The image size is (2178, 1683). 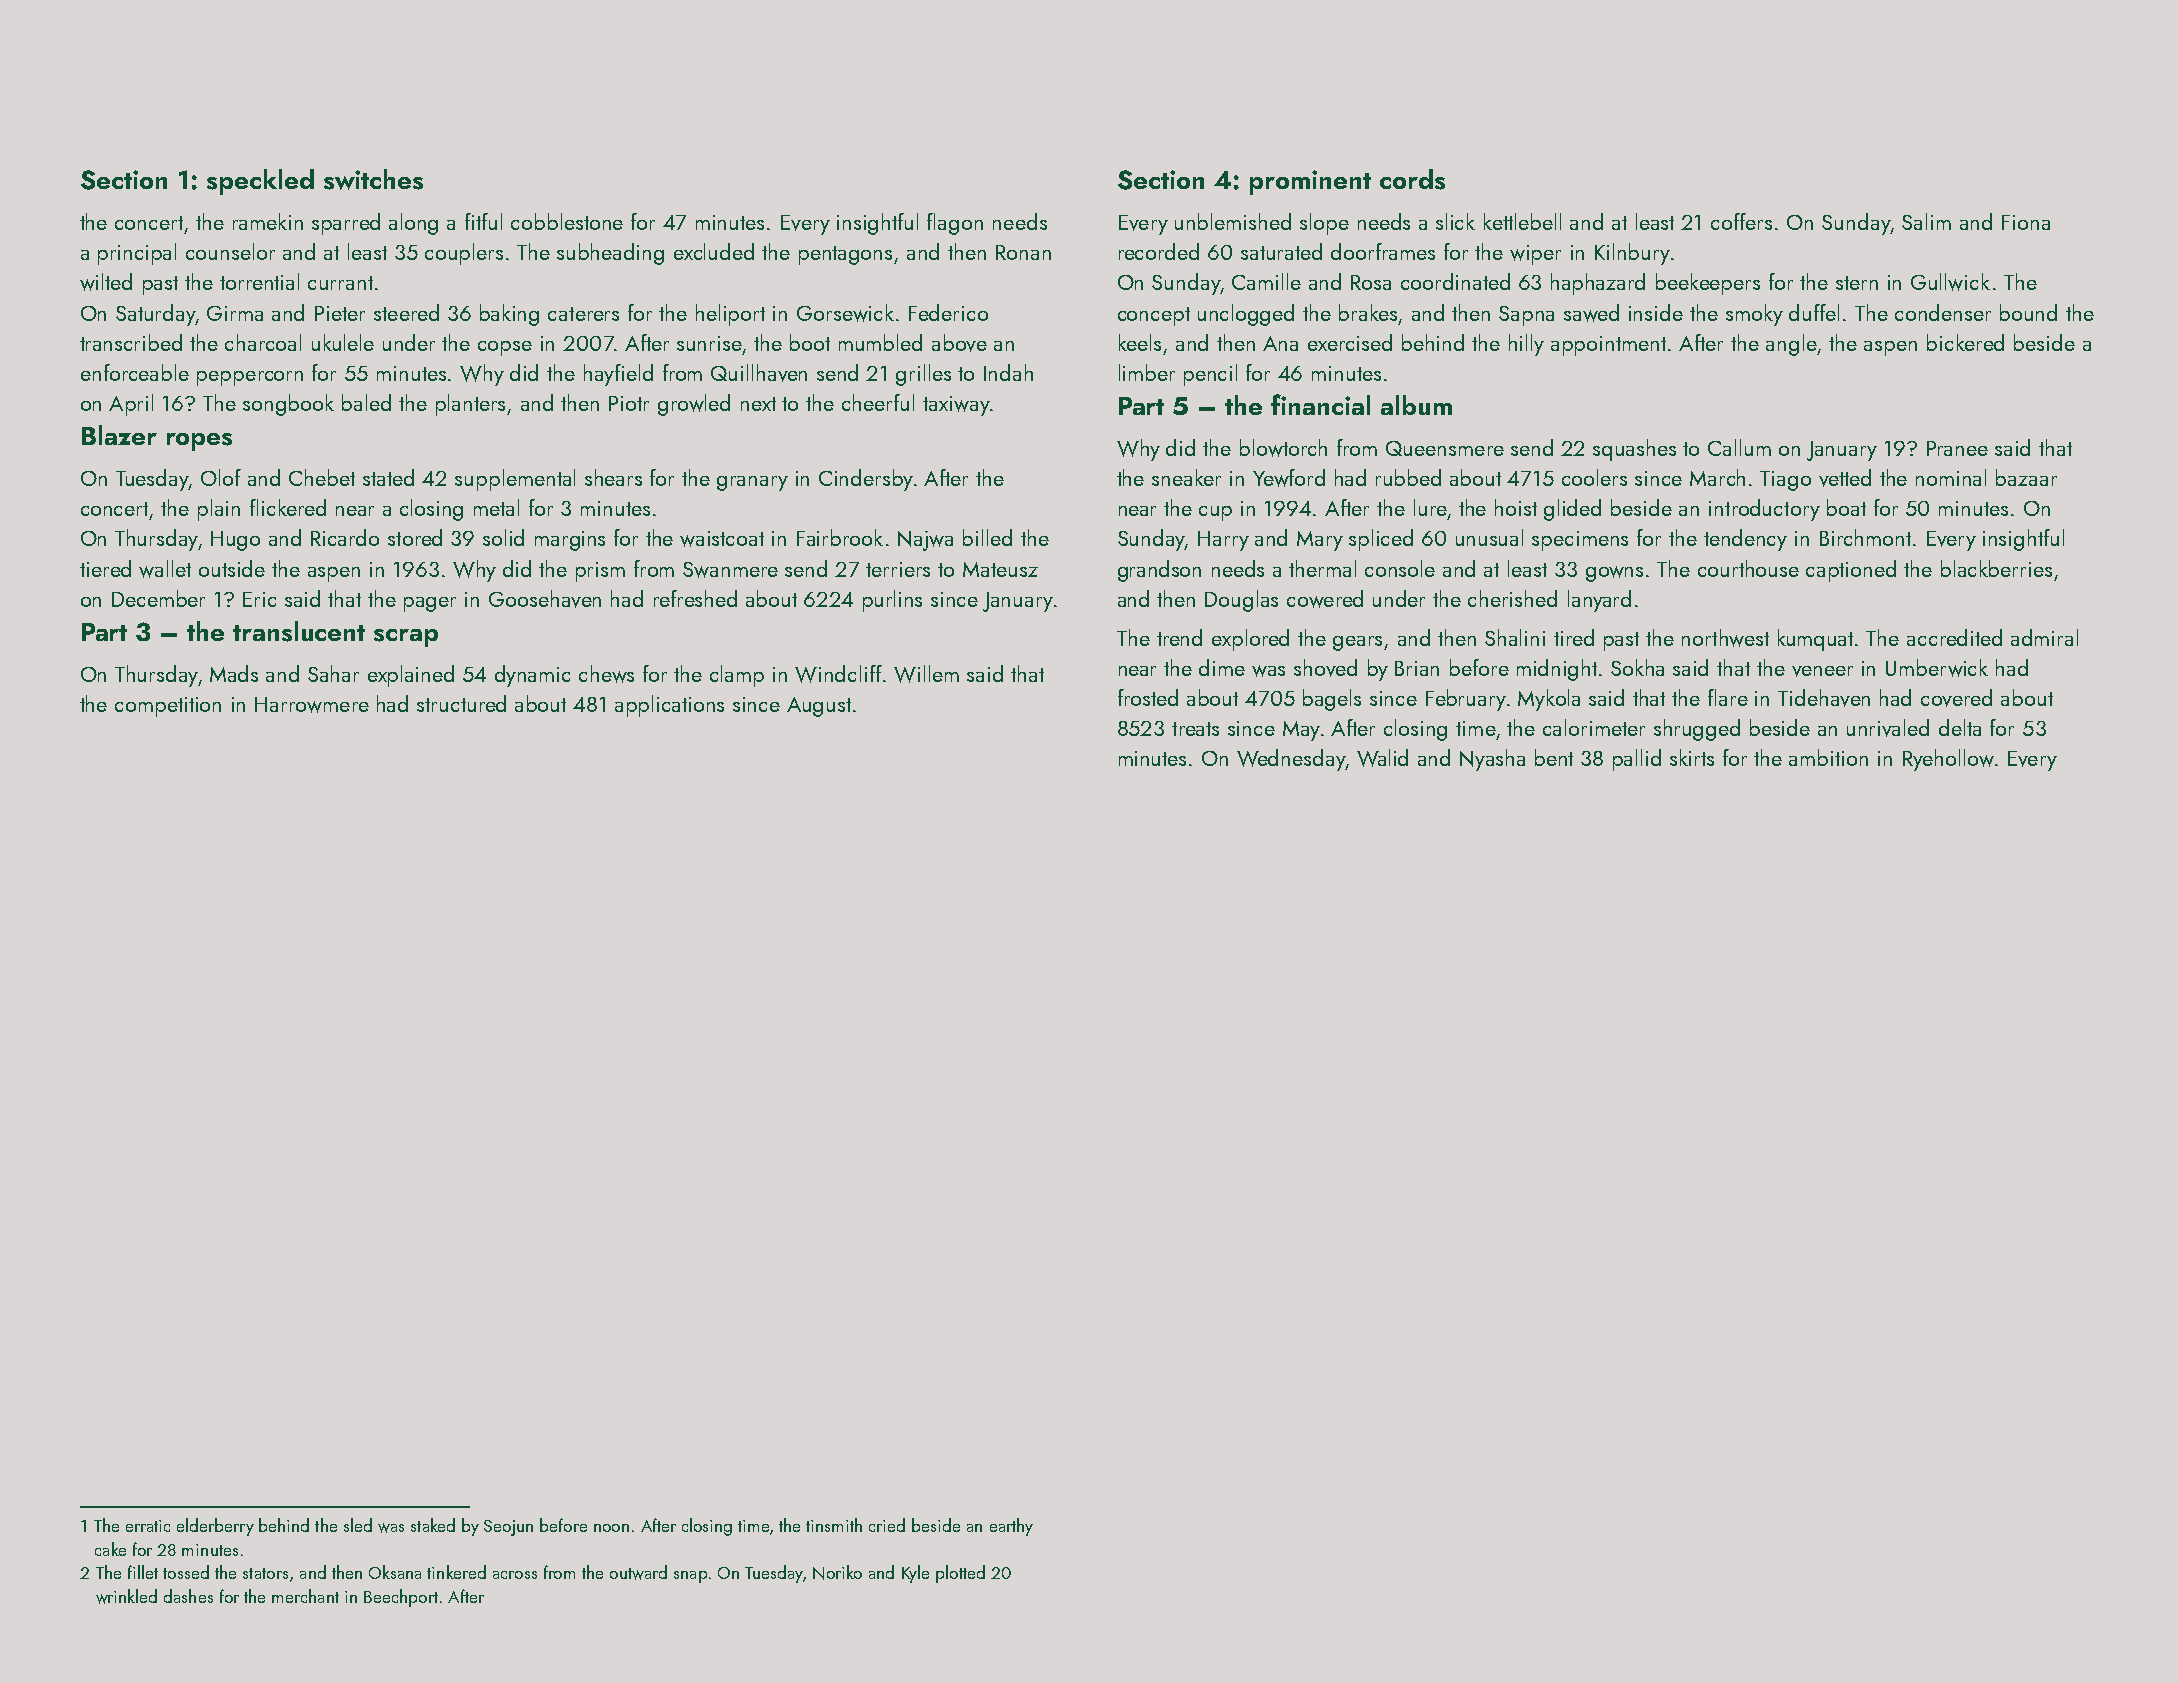 I want to click on speckled, so click(x=260, y=182).
